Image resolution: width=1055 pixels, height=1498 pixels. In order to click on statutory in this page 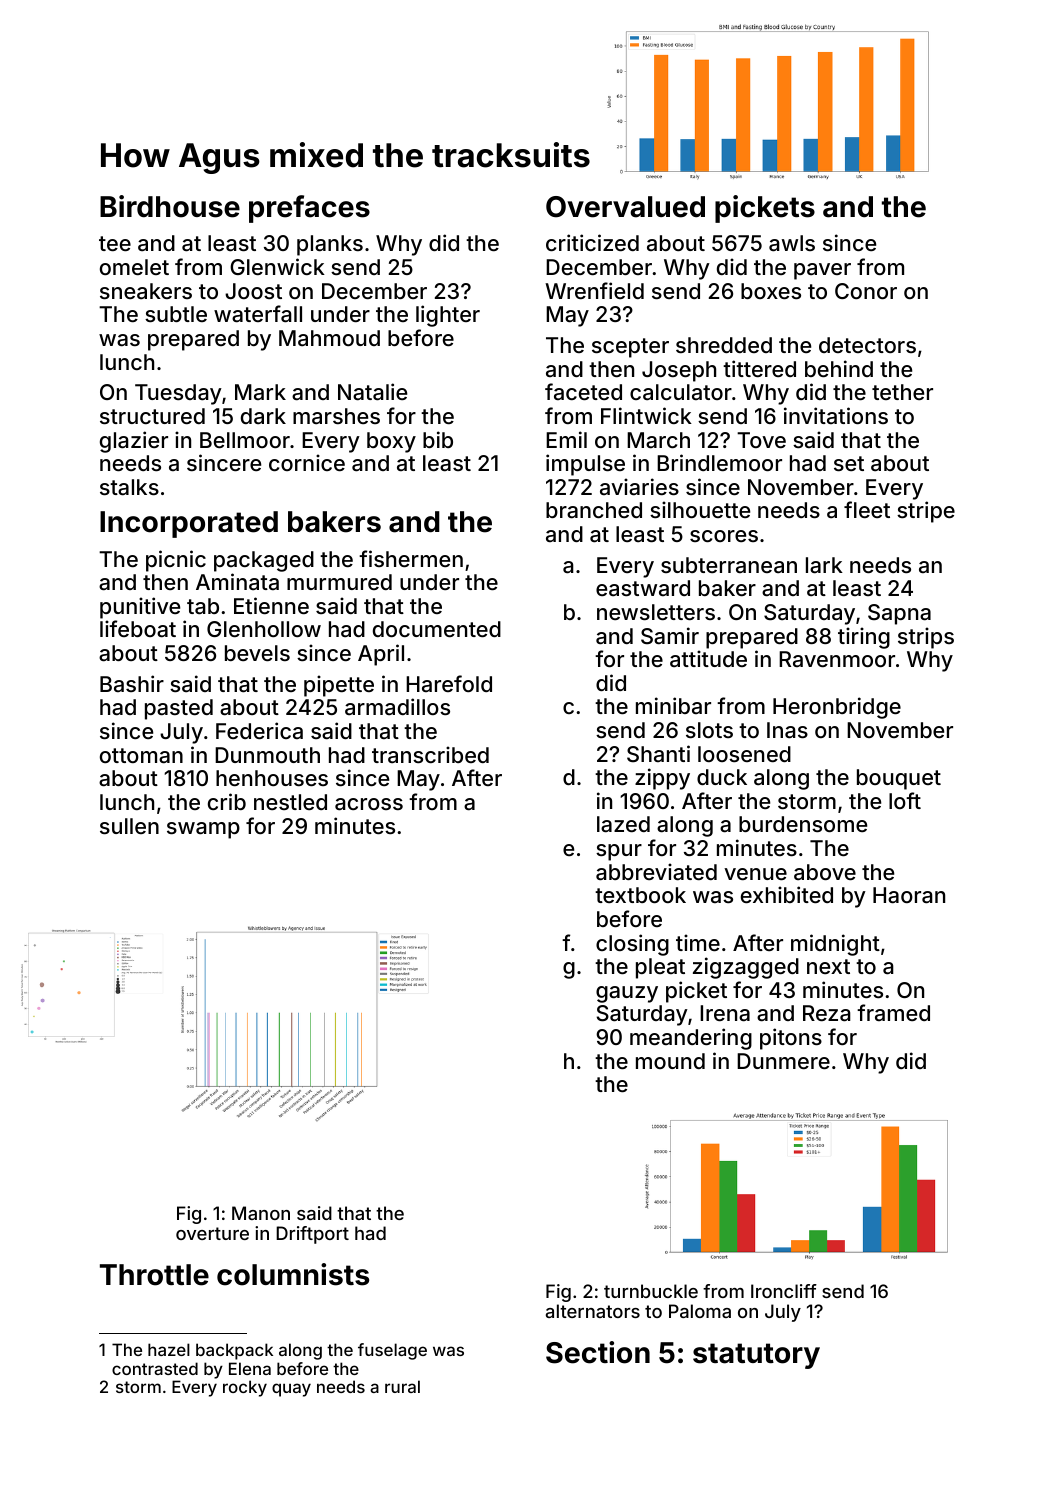, I will do `click(756, 1356)`.
